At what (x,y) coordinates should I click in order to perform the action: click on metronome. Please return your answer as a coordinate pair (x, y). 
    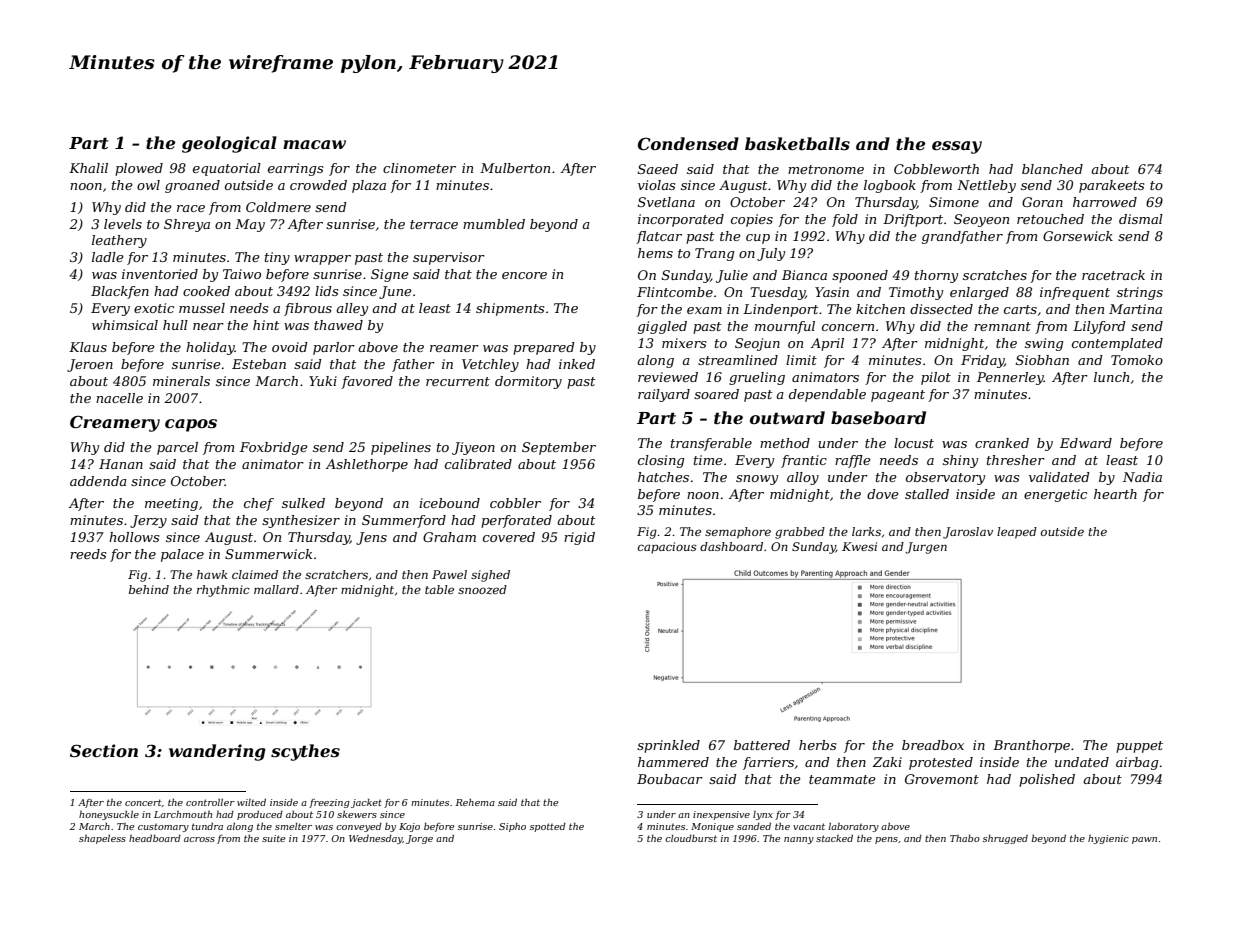
    Looking at the image, I should click on (826, 169).
